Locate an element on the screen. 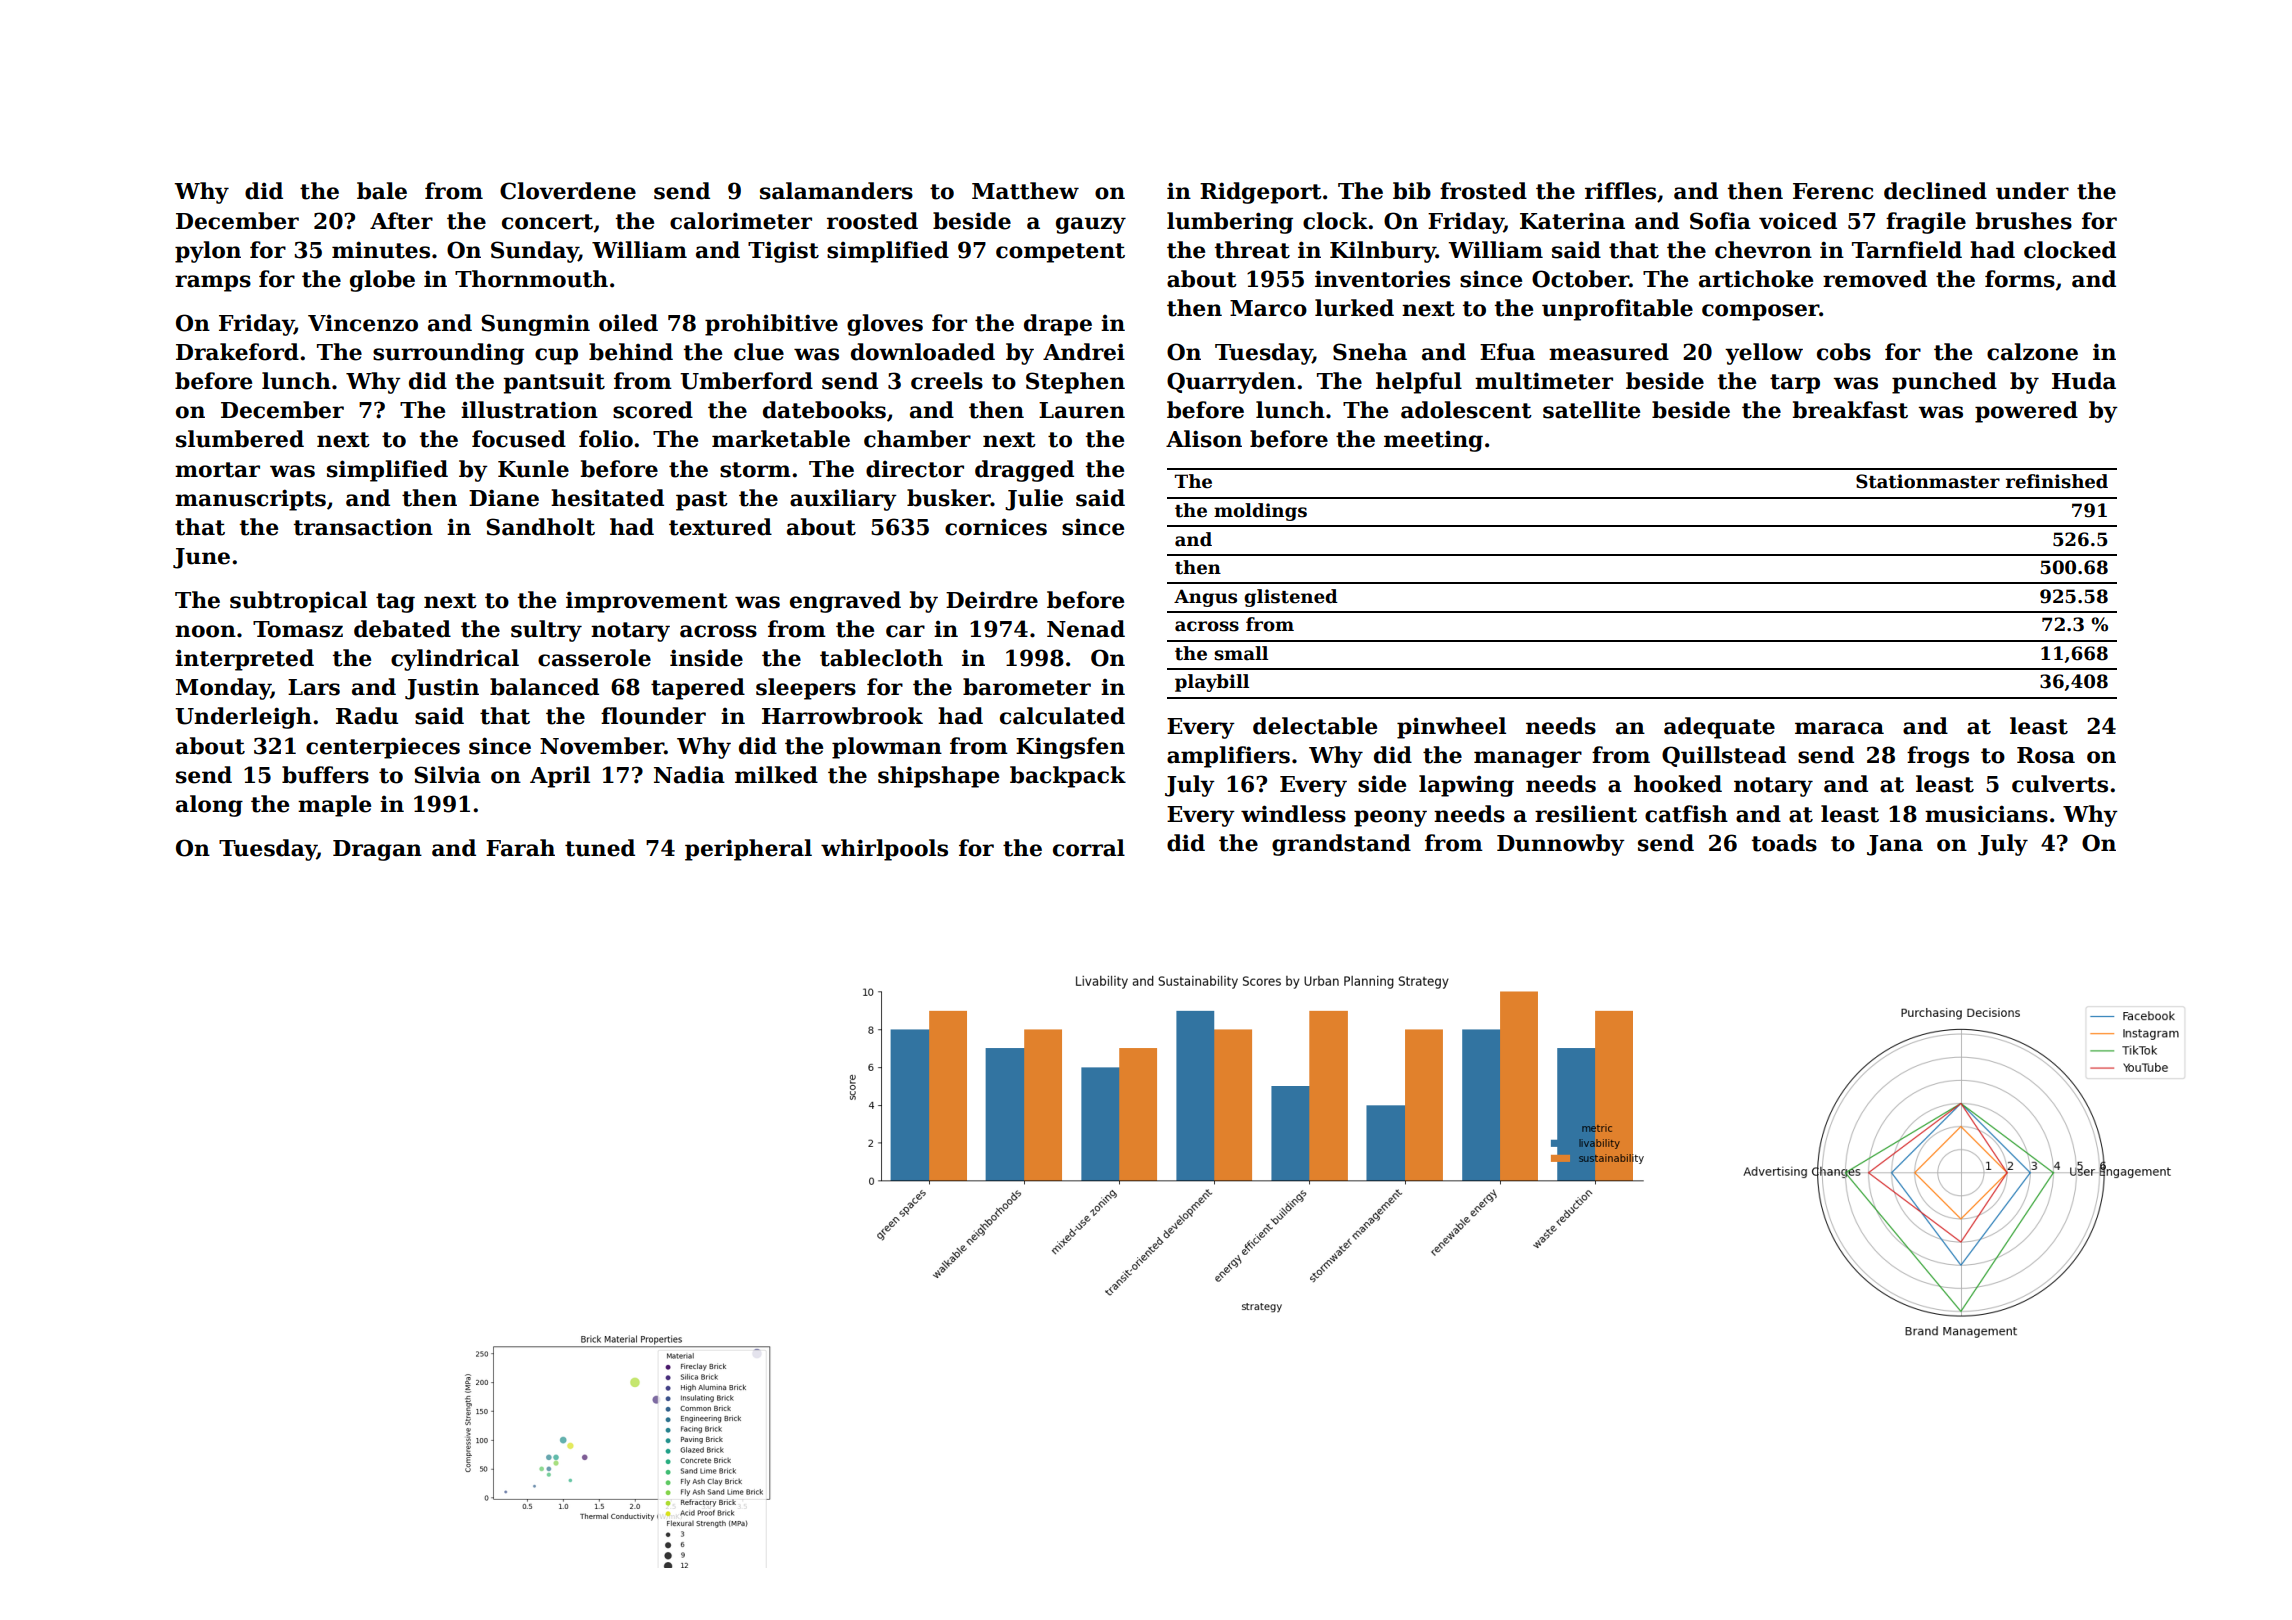  Angus is located at coordinates (1205, 598).
